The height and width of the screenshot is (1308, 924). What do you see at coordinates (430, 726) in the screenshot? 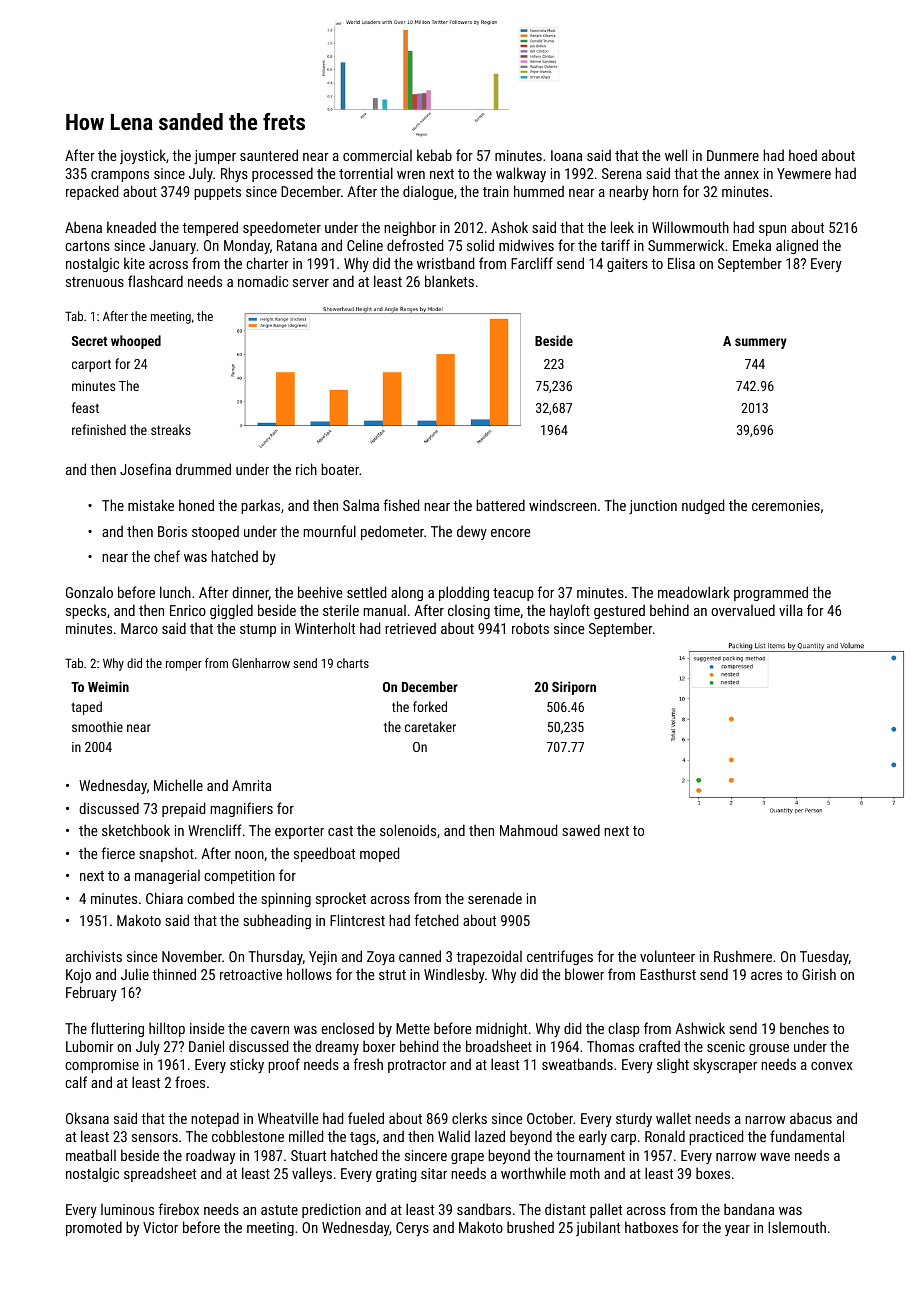
I see `caretaker` at bounding box center [430, 726].
